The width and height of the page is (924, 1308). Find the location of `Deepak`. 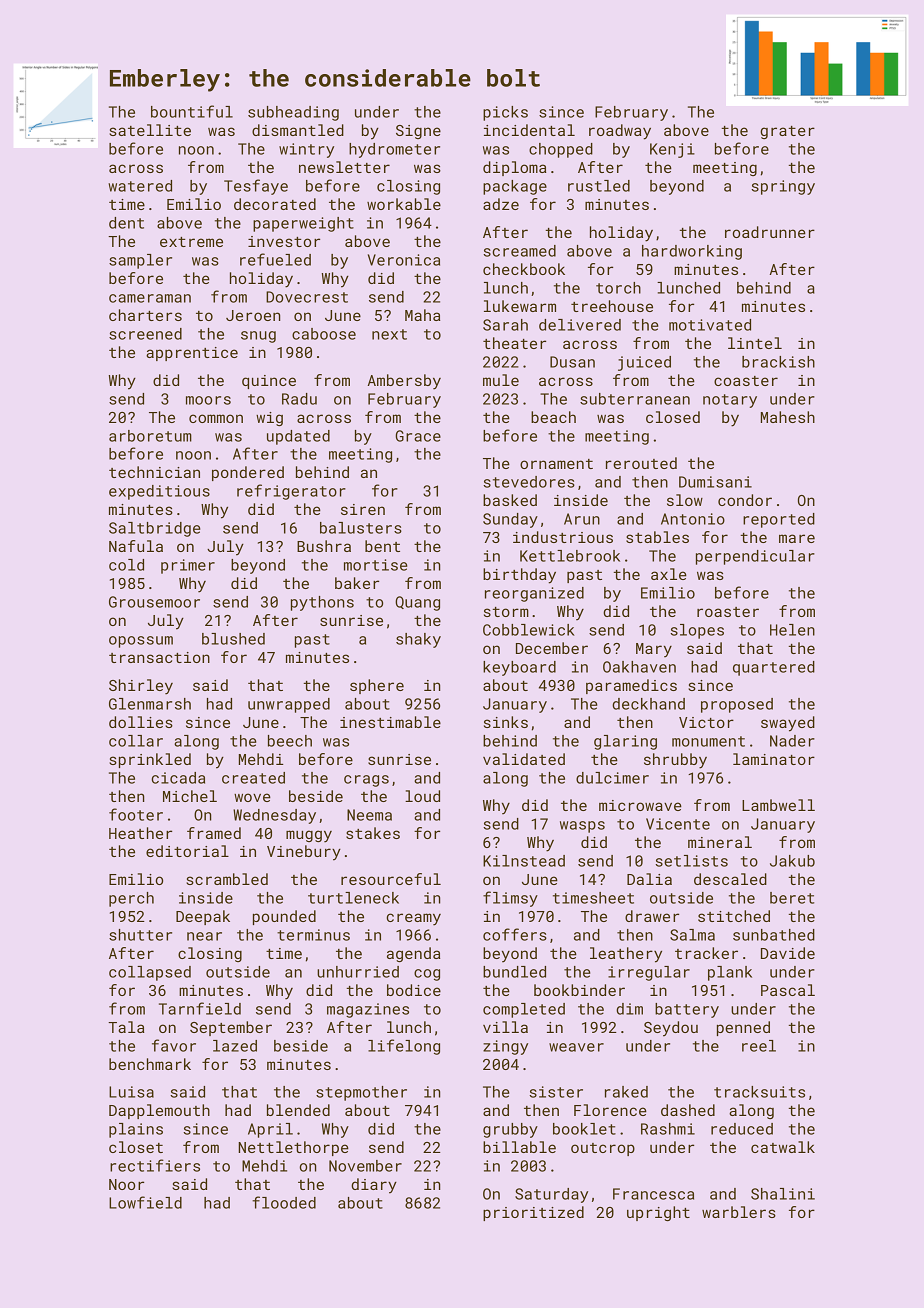

Deepak is located at coordinates (203, 917).
